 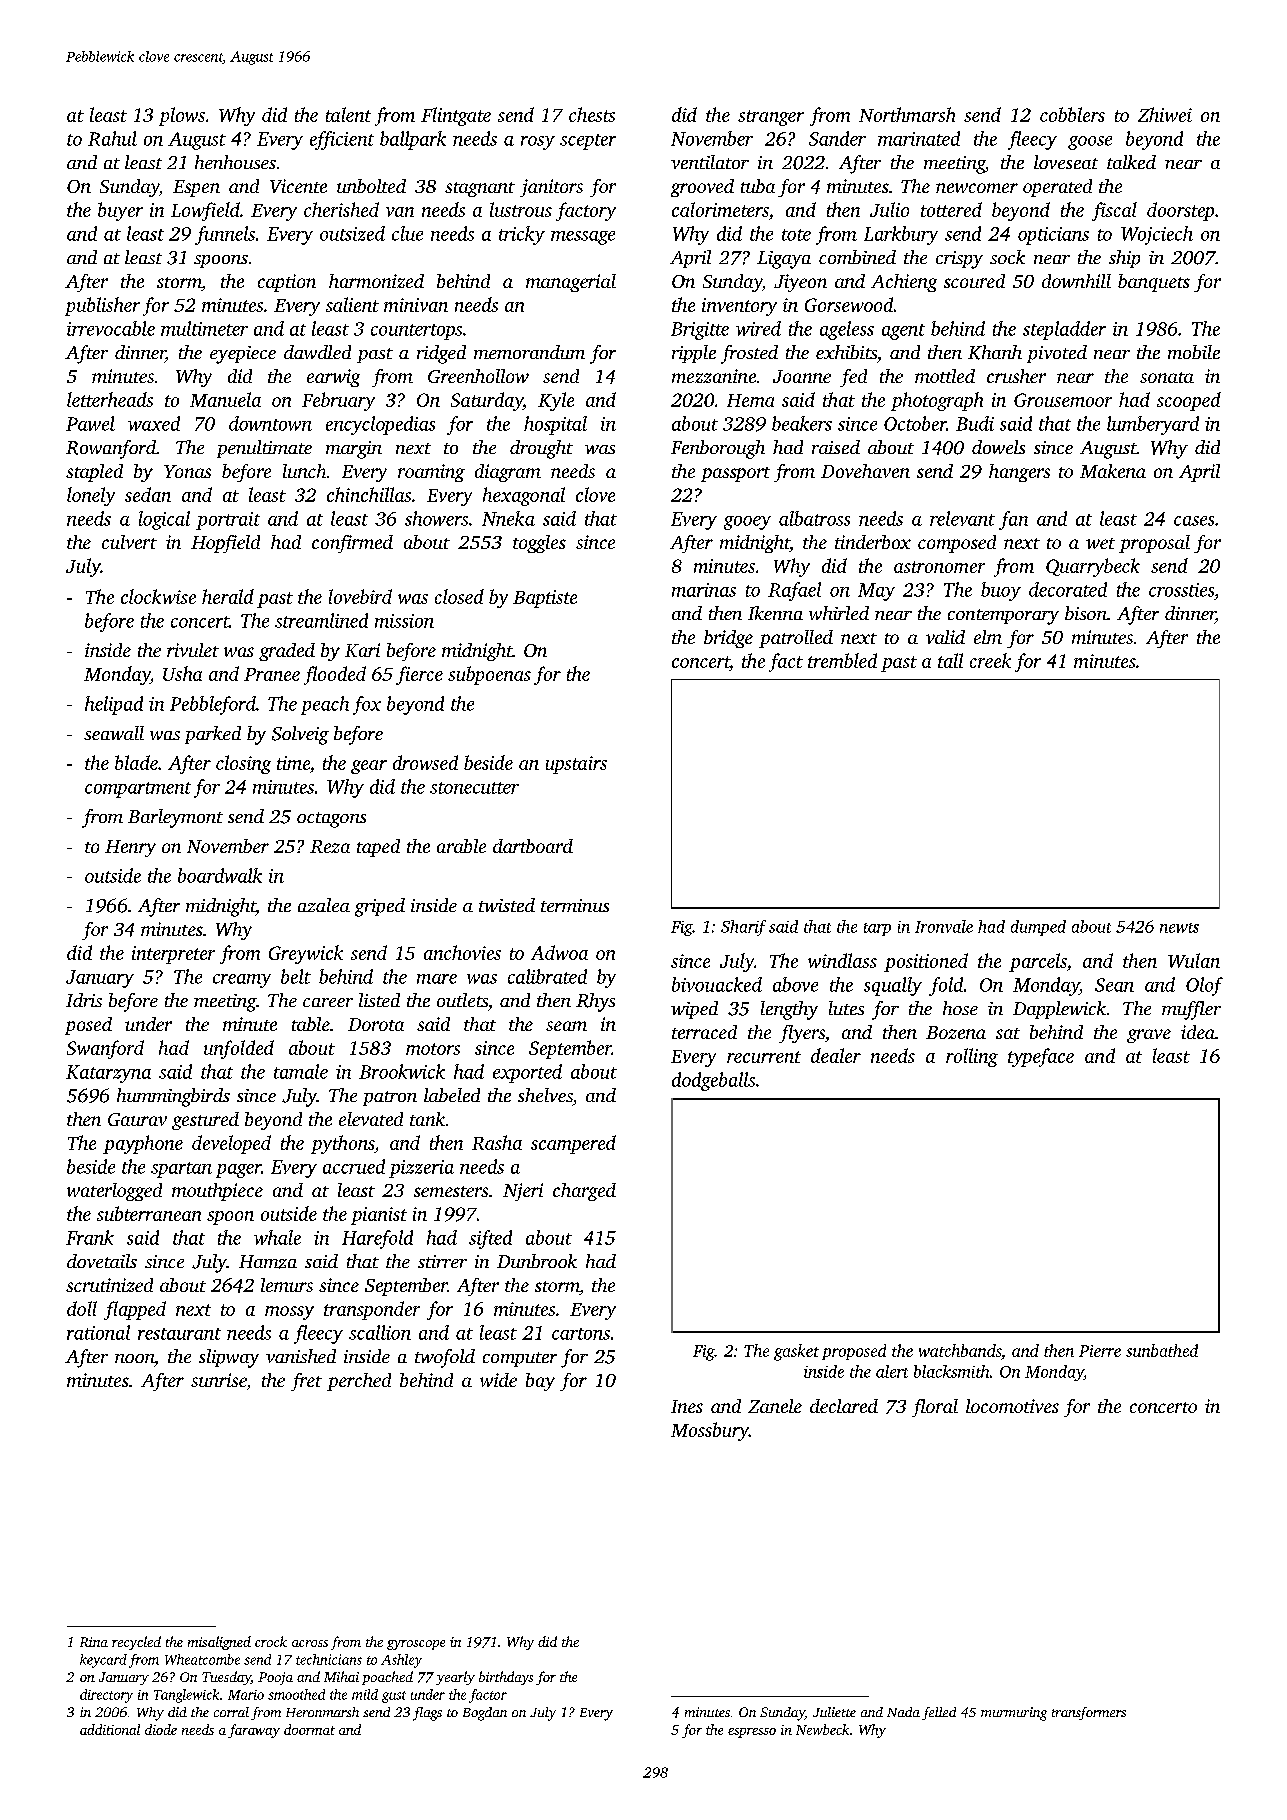 I want to click on chests, so click(x=592, y=114).
